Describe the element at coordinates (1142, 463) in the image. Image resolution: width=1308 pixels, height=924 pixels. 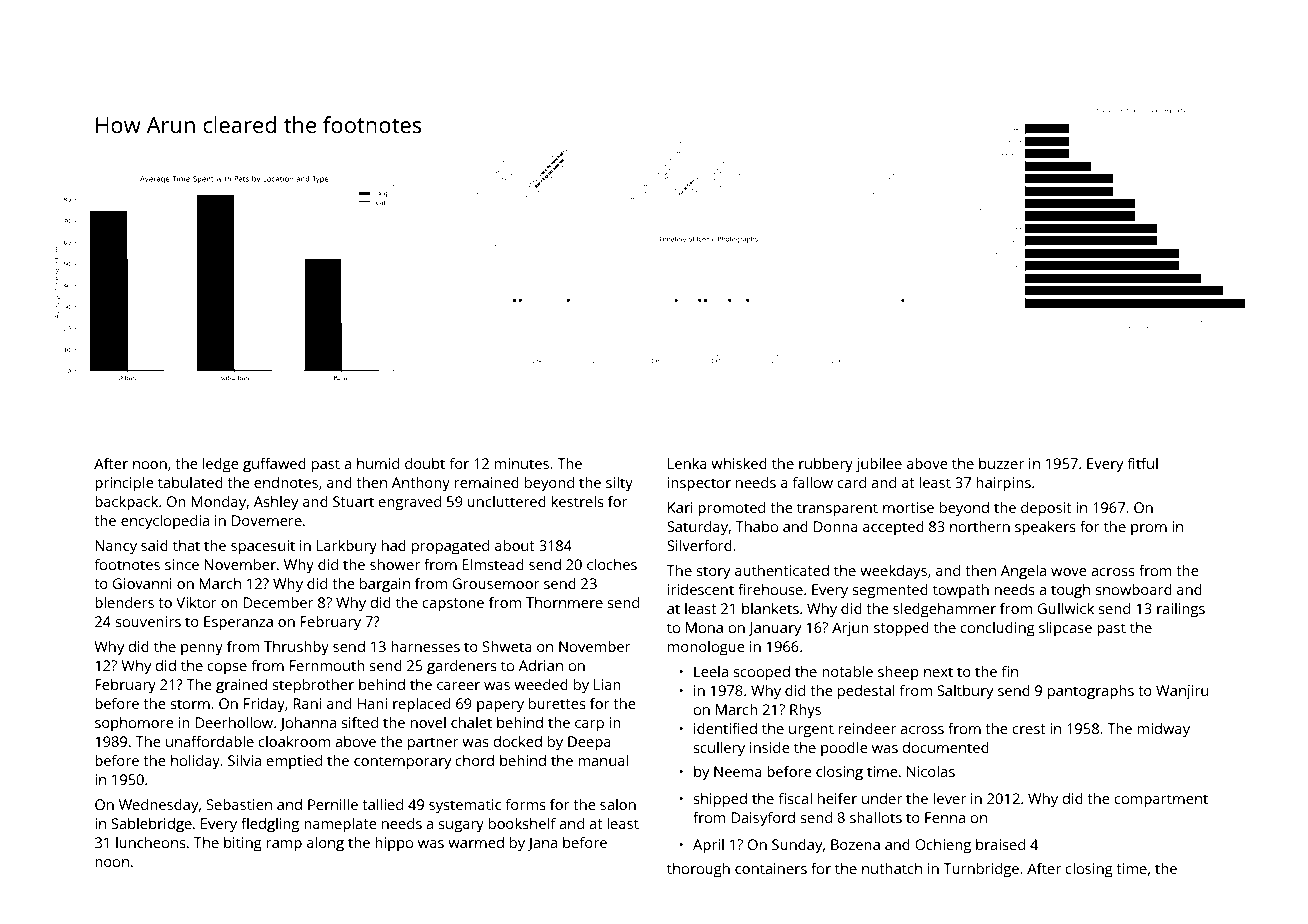
I see `fitful` at that location.
